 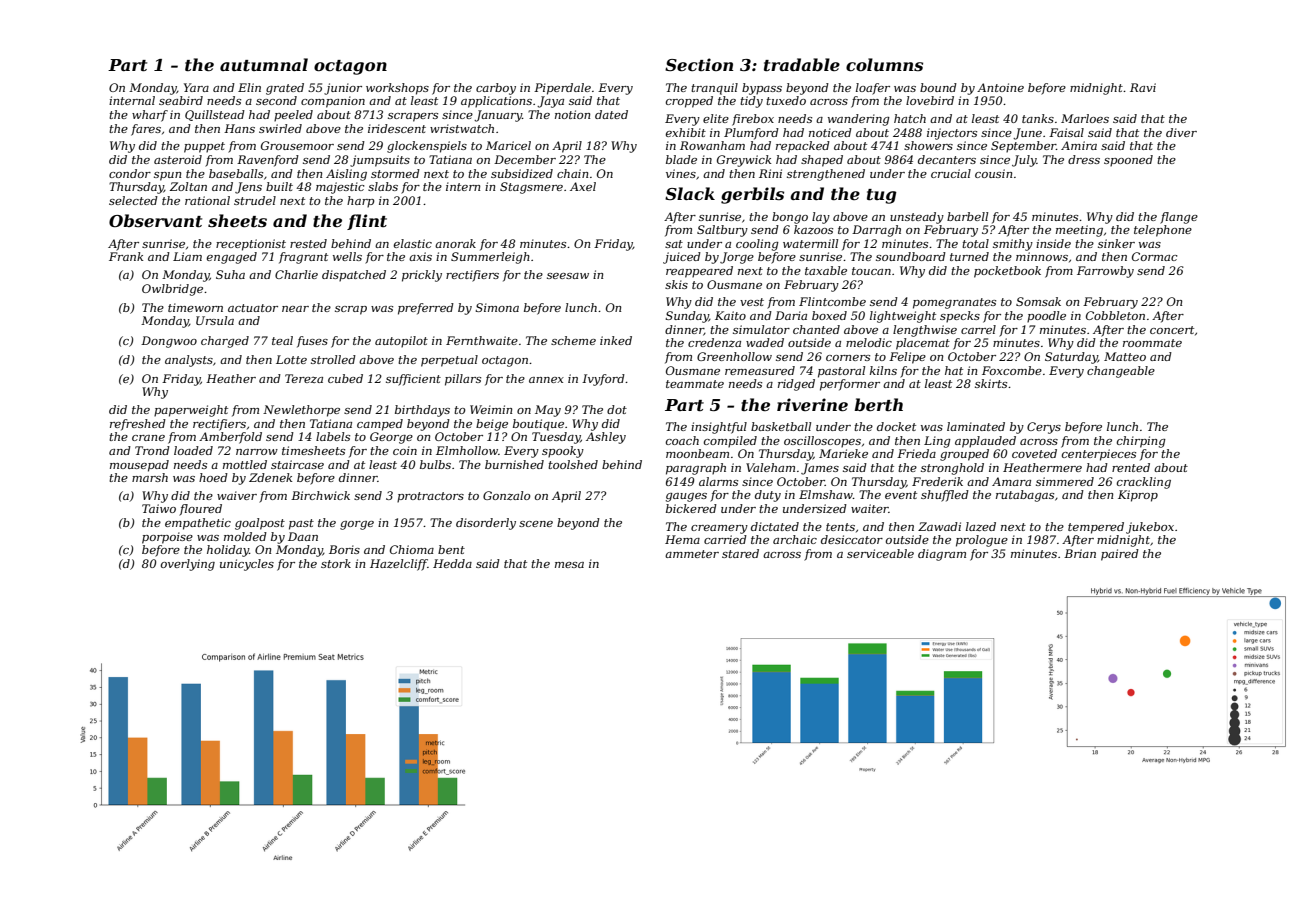 I want to click on Ravi, so click(x=1143, y=87).
